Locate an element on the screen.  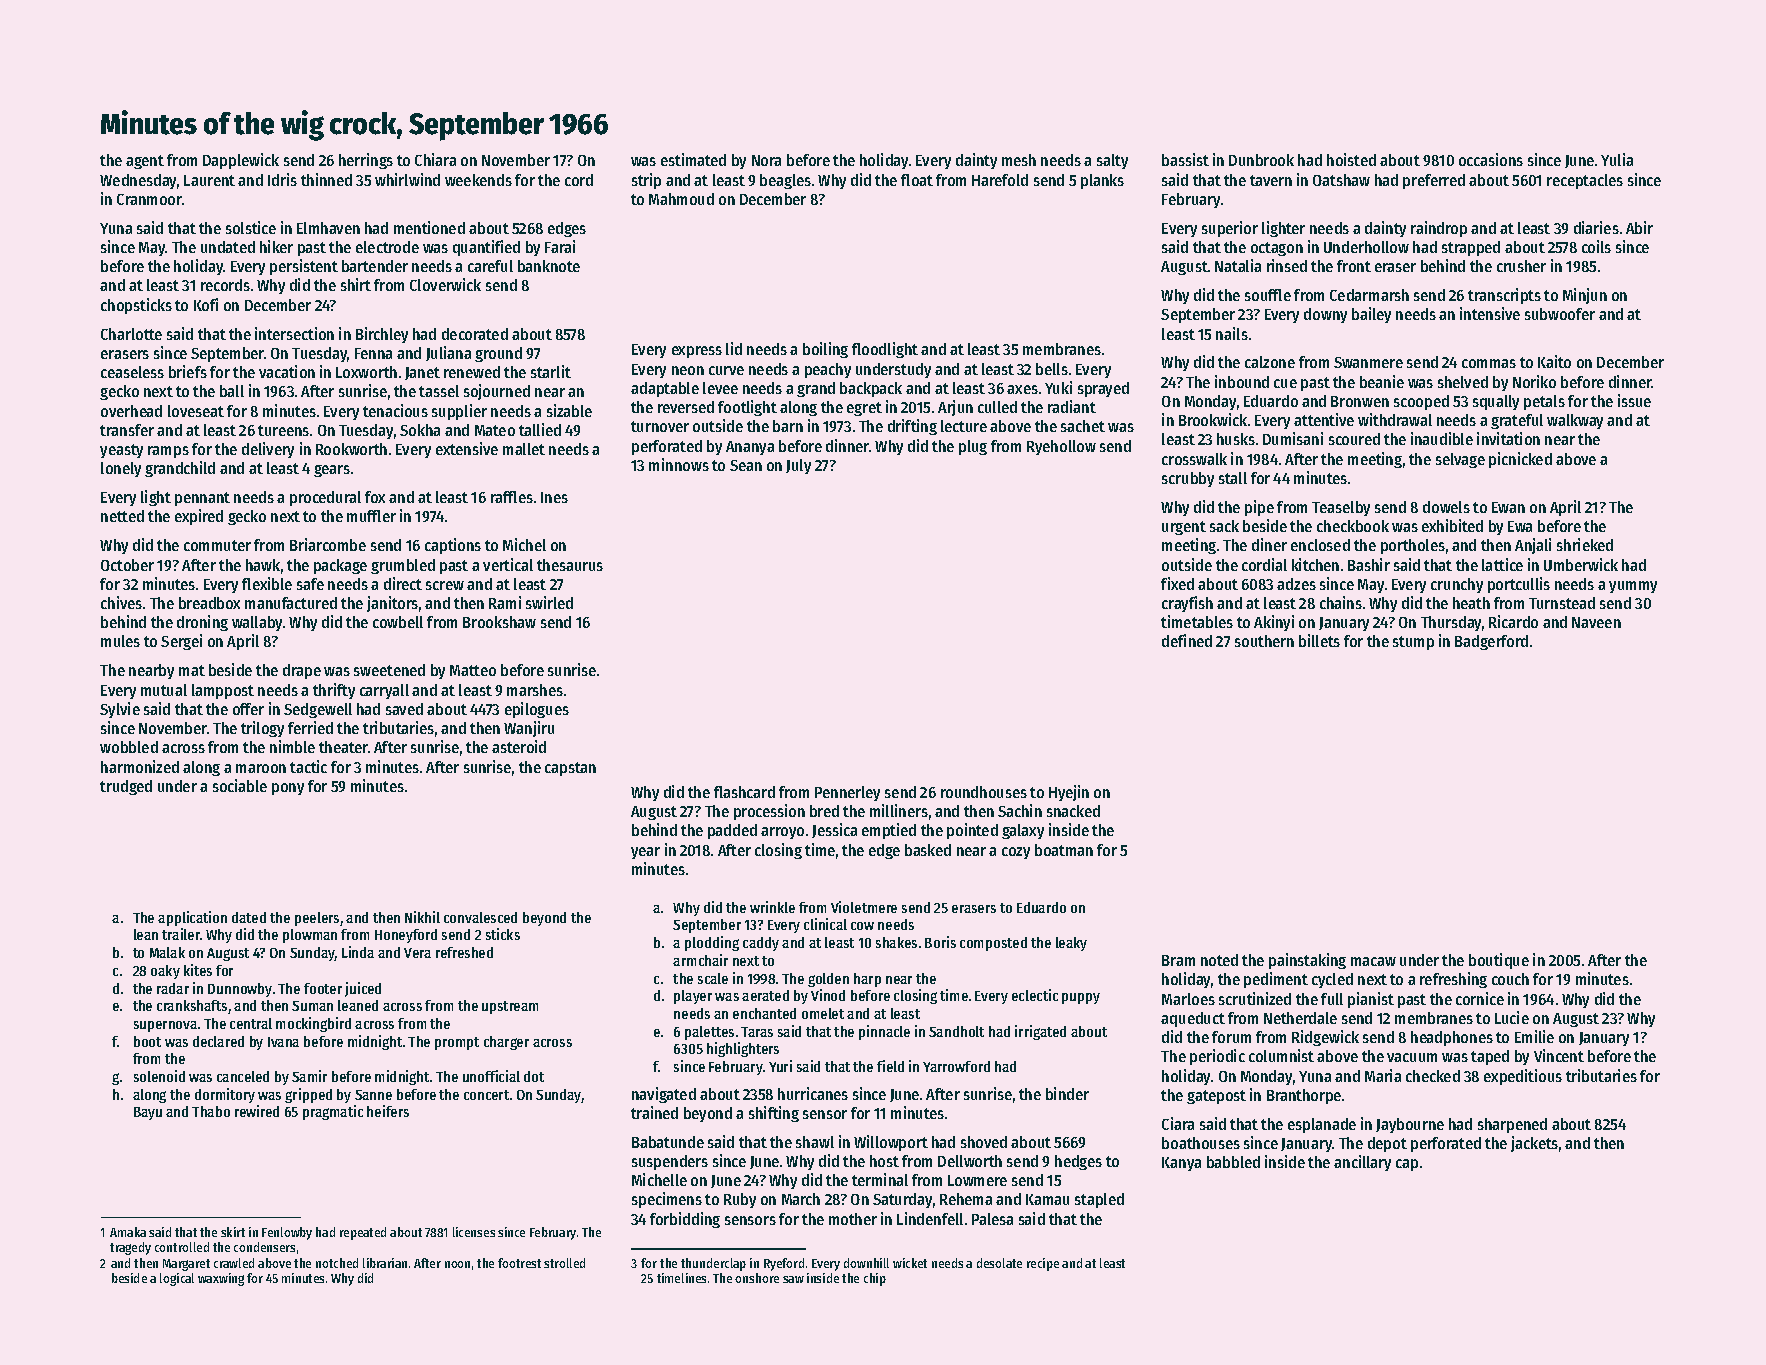
octagon is located at coordinates (1277, 249).
